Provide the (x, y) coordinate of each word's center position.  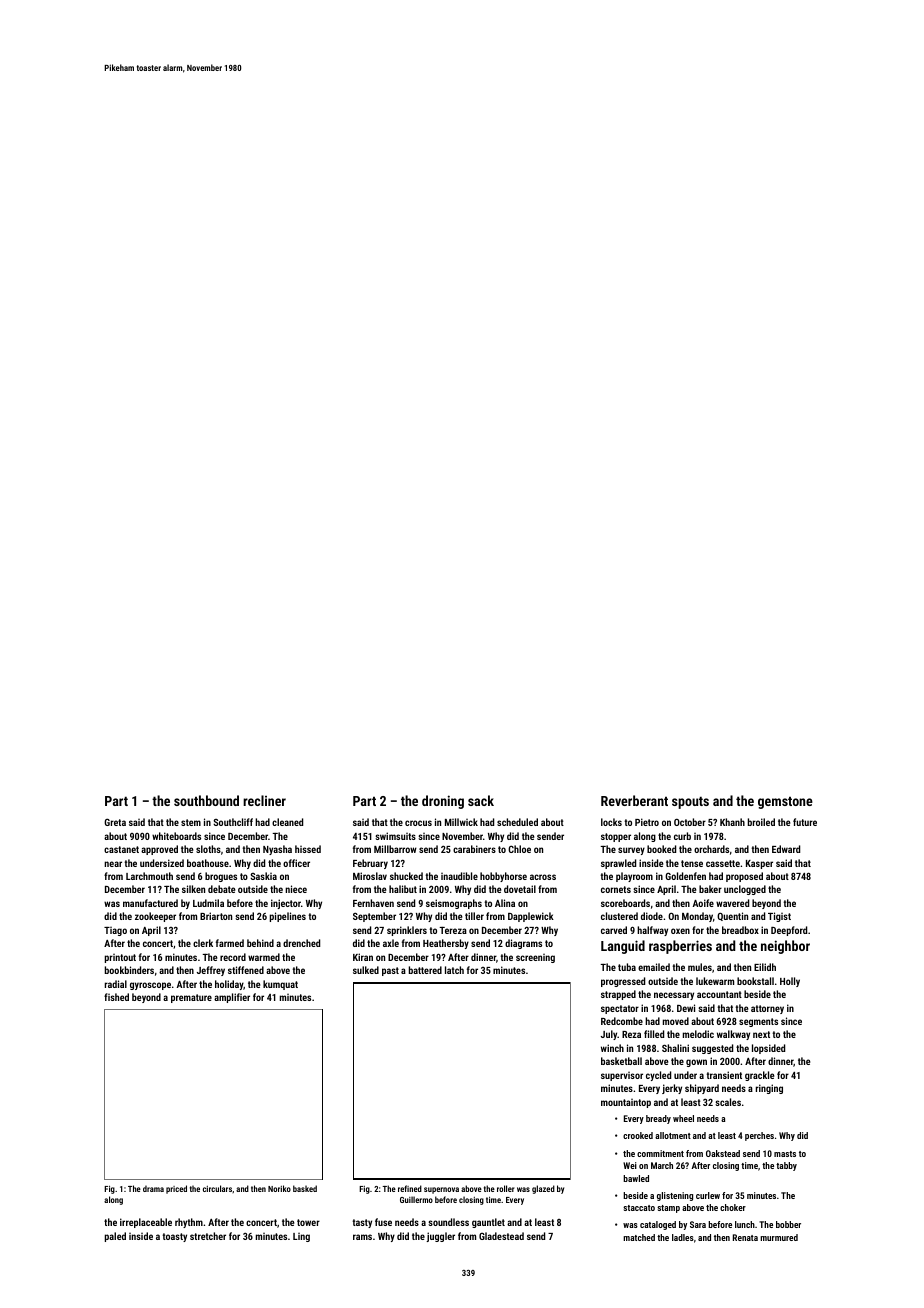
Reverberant (634, 800)
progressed (623, 982)
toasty (174, 1237)
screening (535, 958)
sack (481, 800)
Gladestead (501, 1236)
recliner (264, 800)
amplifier (232, 998)
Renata (745, 1237)
